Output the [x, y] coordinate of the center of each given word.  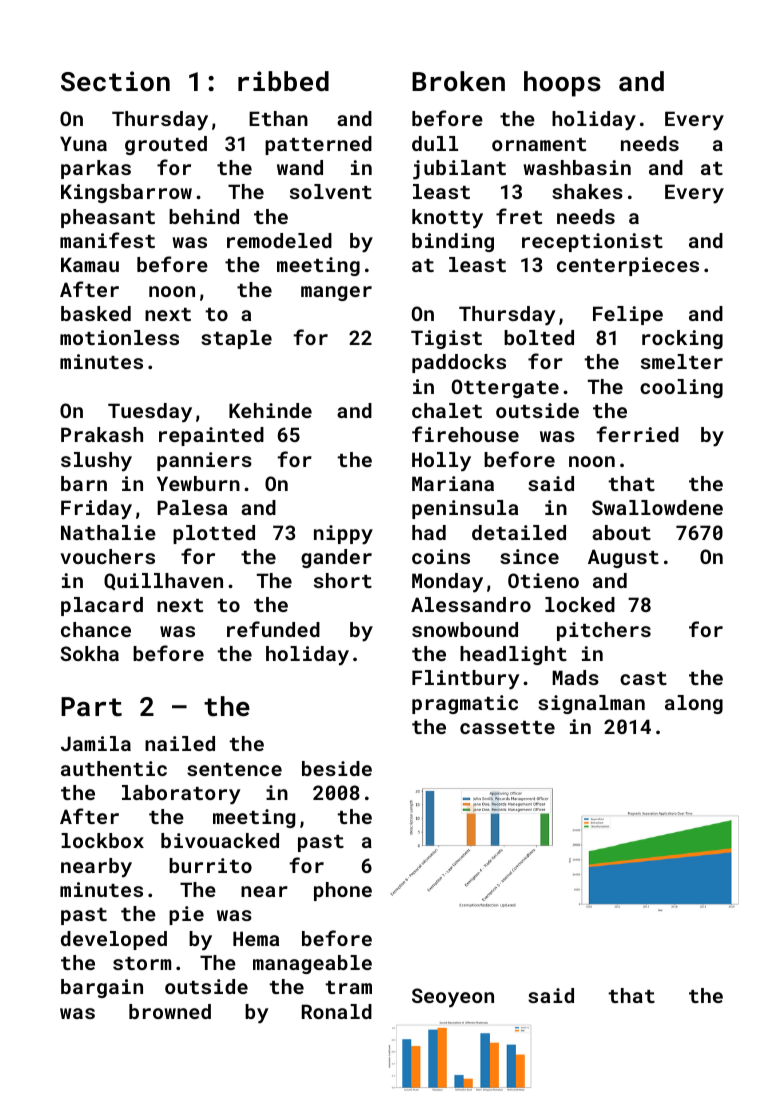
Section [115, 81]
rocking [682, 339]
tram [348, 987]
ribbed [283, 81]
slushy [96, 461]
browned [170, 1011]
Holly [441, 462]
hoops [562, 84]
